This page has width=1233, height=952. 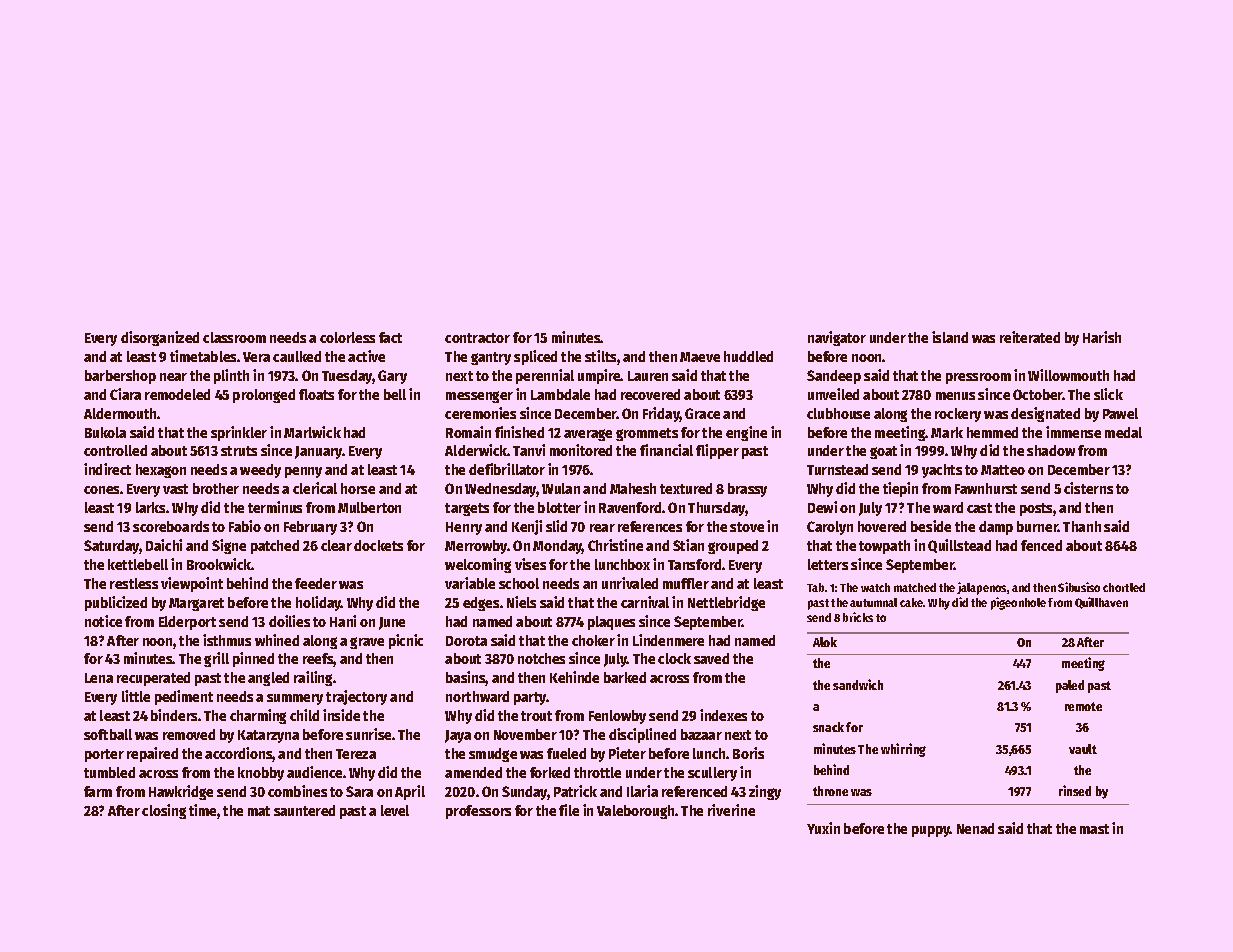 I want to click on classroom, so click(x=234, y=337).
